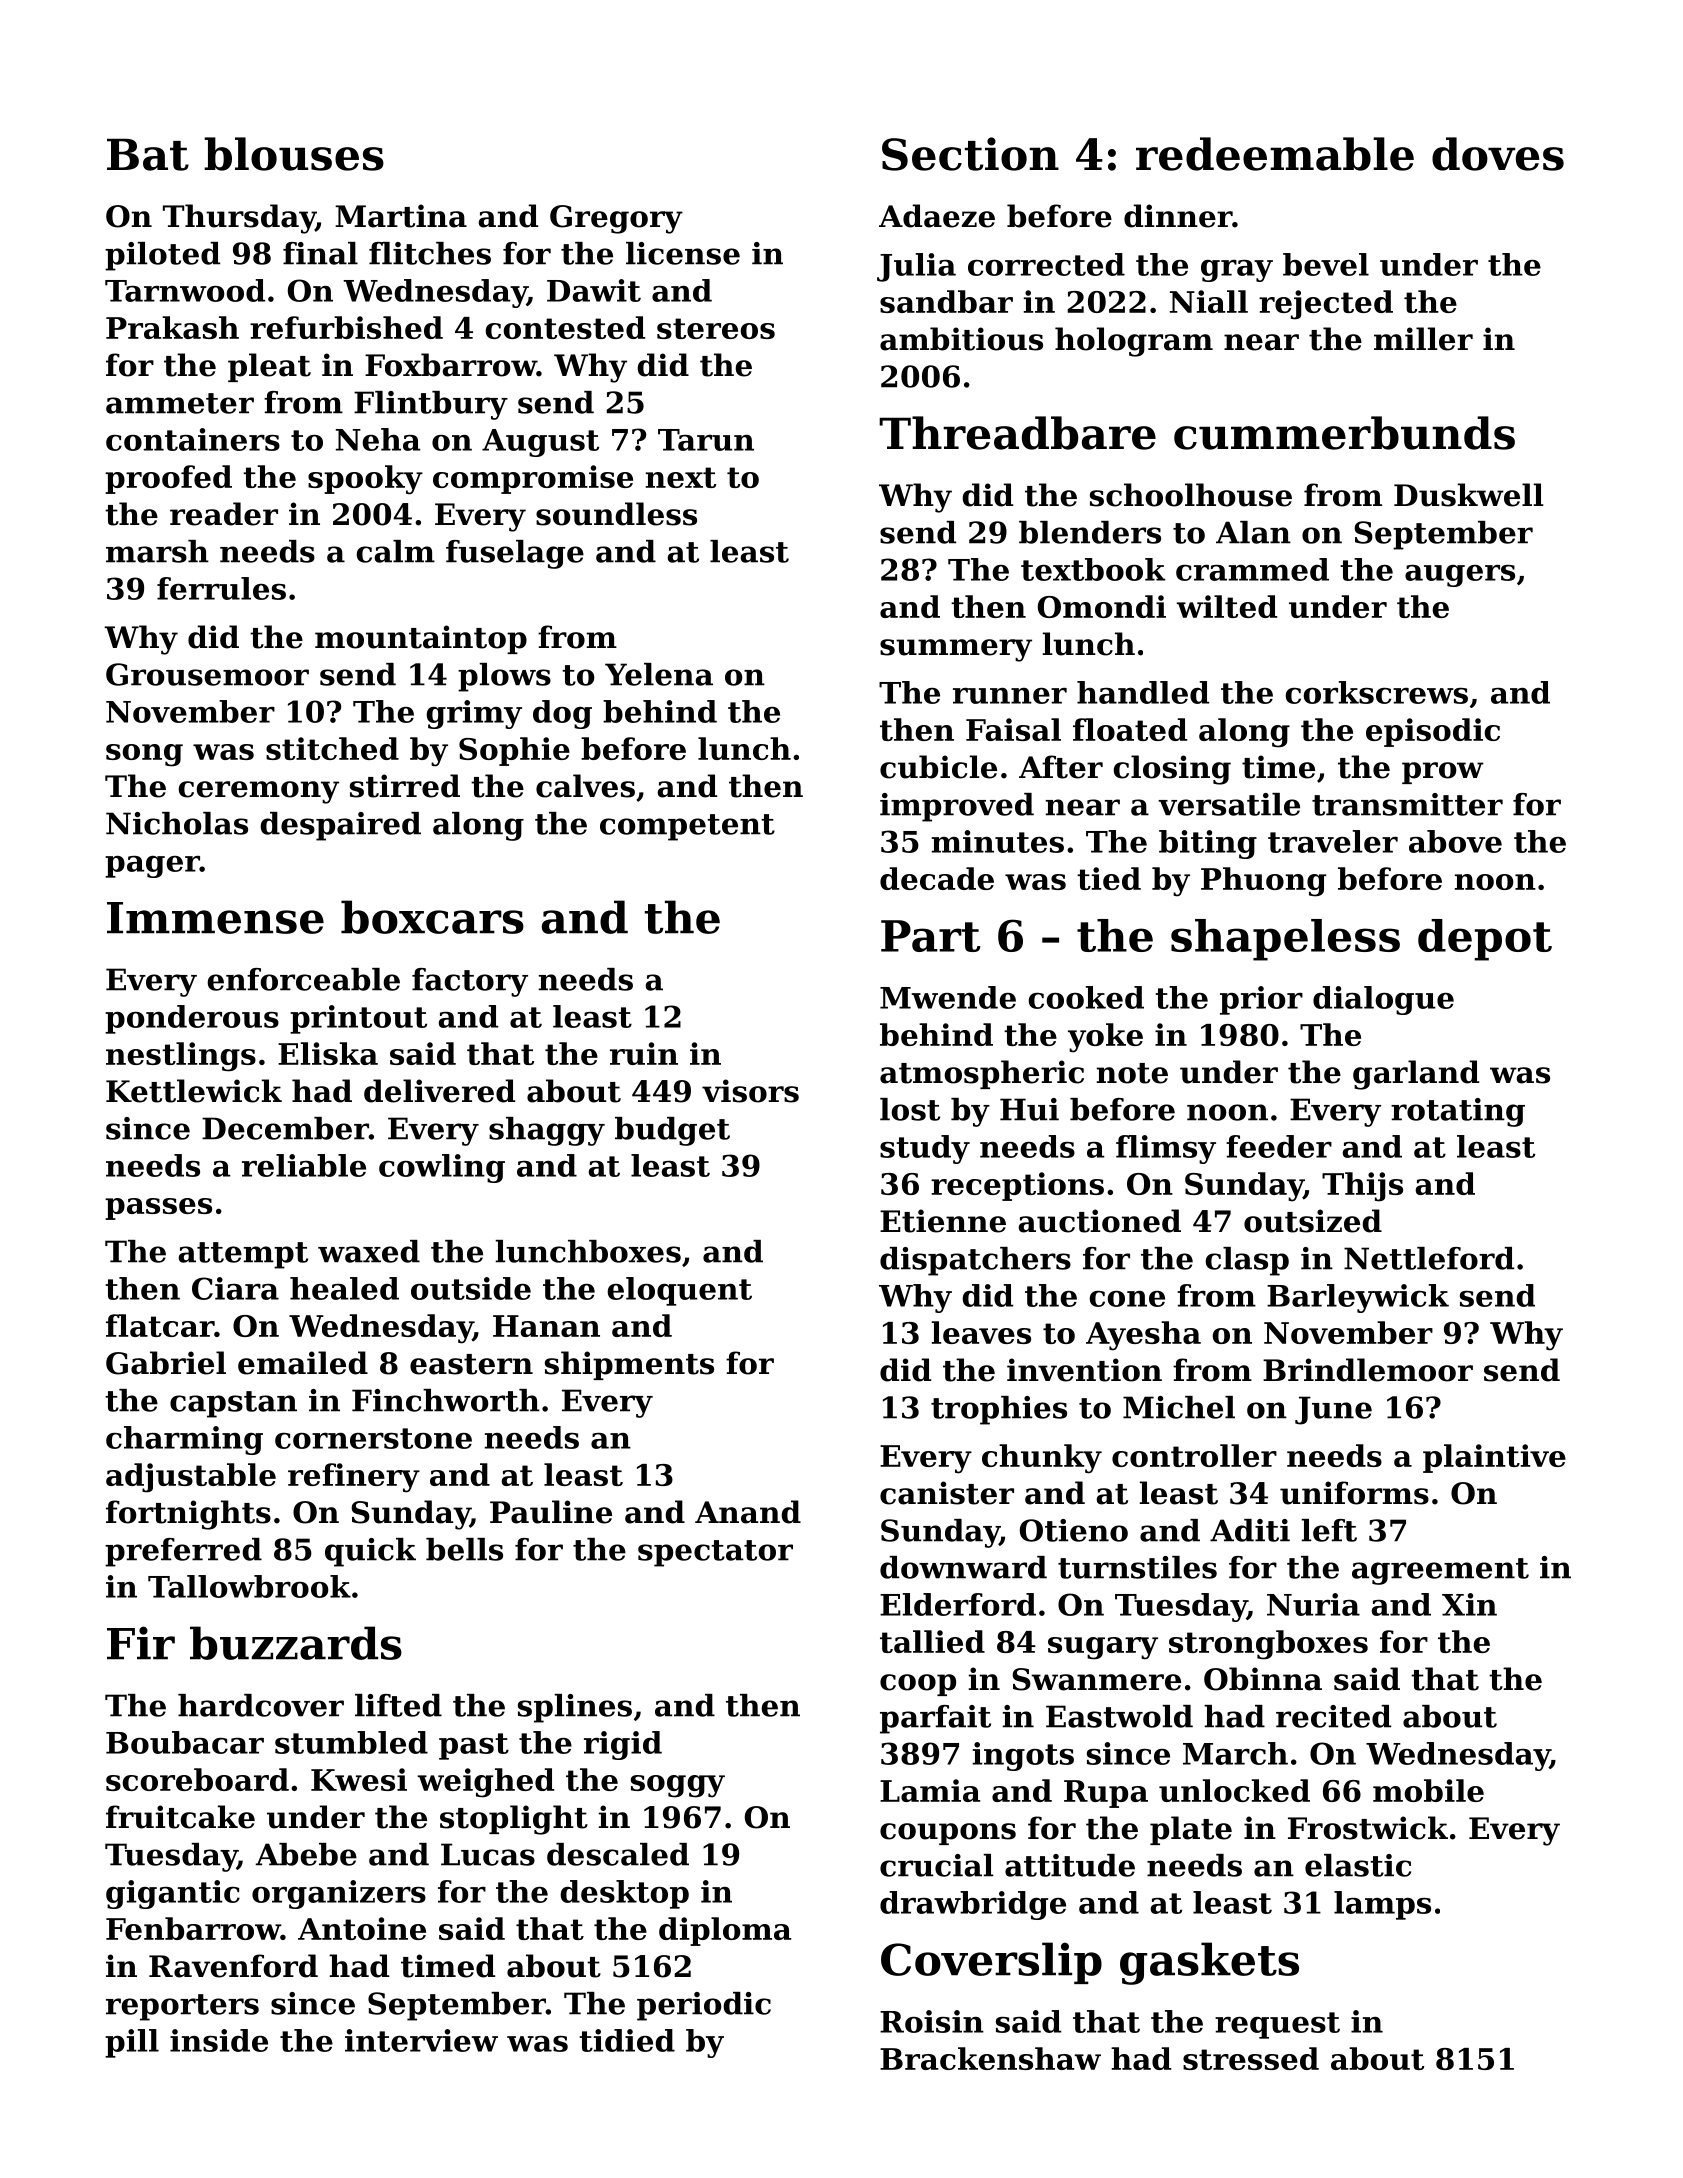 The width and height of the screenshot is (1683, 2178). What do you see at coordinates (219, 2040) in the screenshot?
I see `inside` at bounding box center [219, 2040].
